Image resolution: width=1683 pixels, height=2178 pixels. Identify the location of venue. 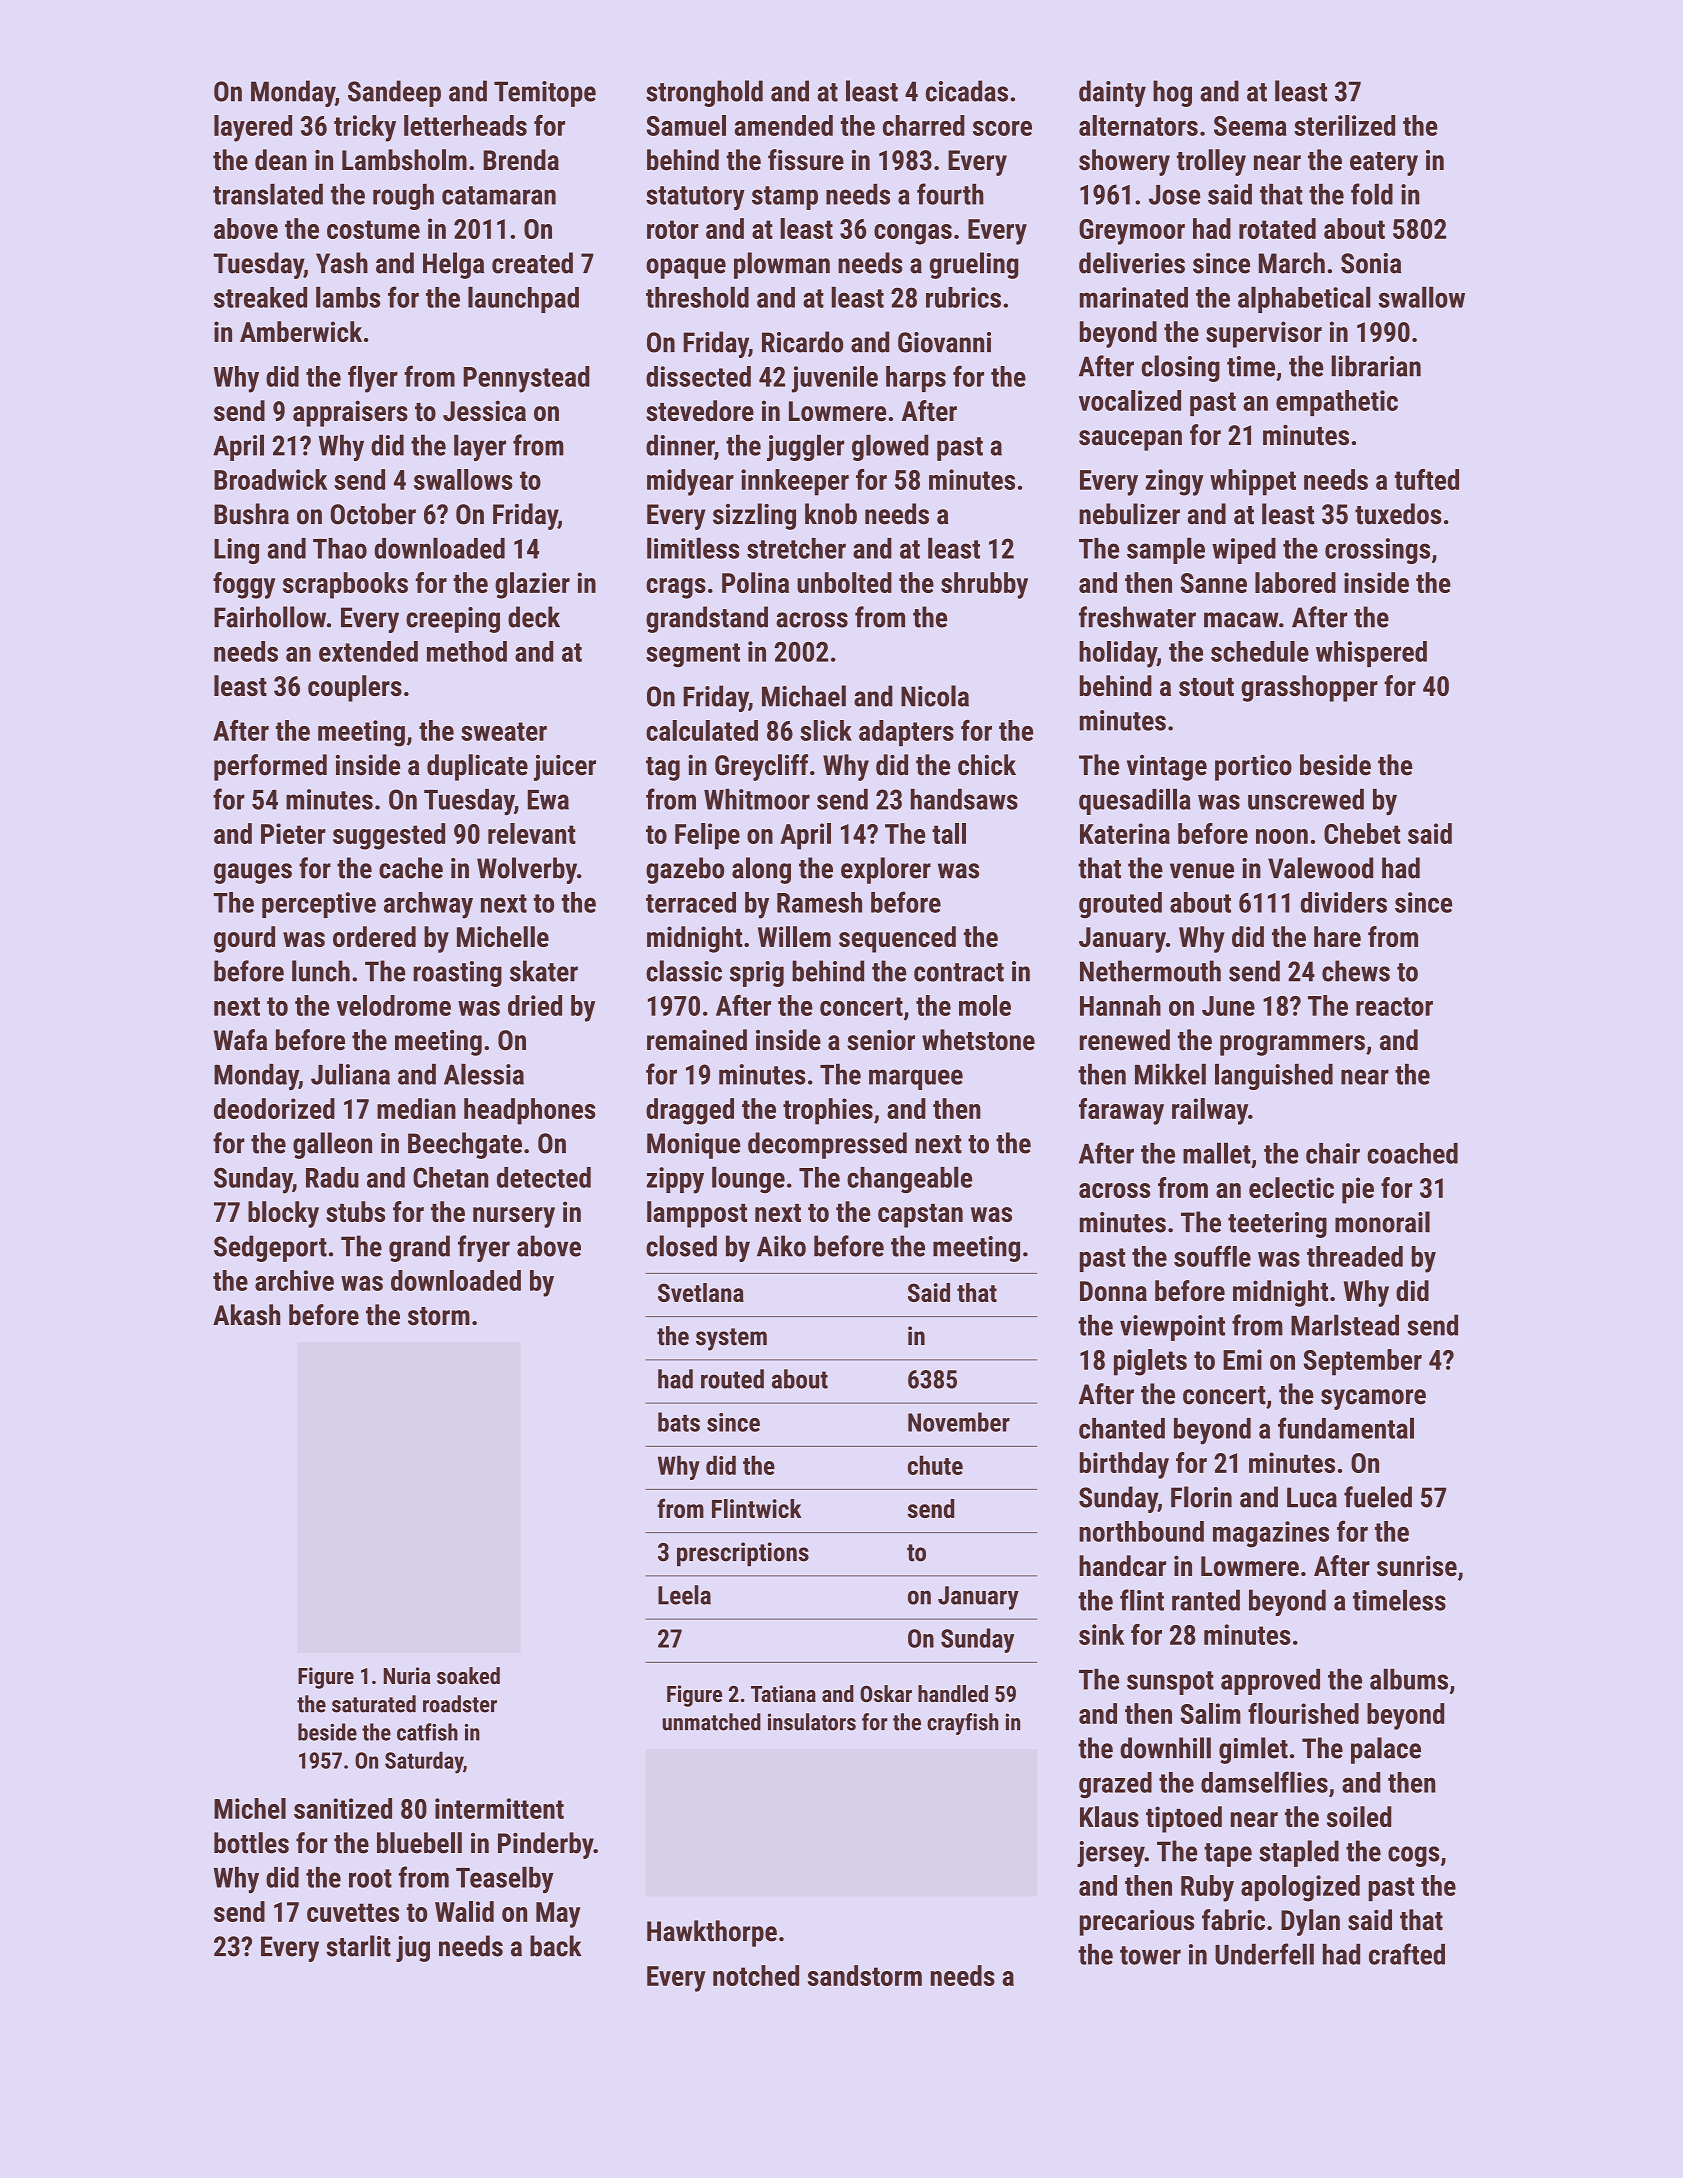
(1202, 871).
